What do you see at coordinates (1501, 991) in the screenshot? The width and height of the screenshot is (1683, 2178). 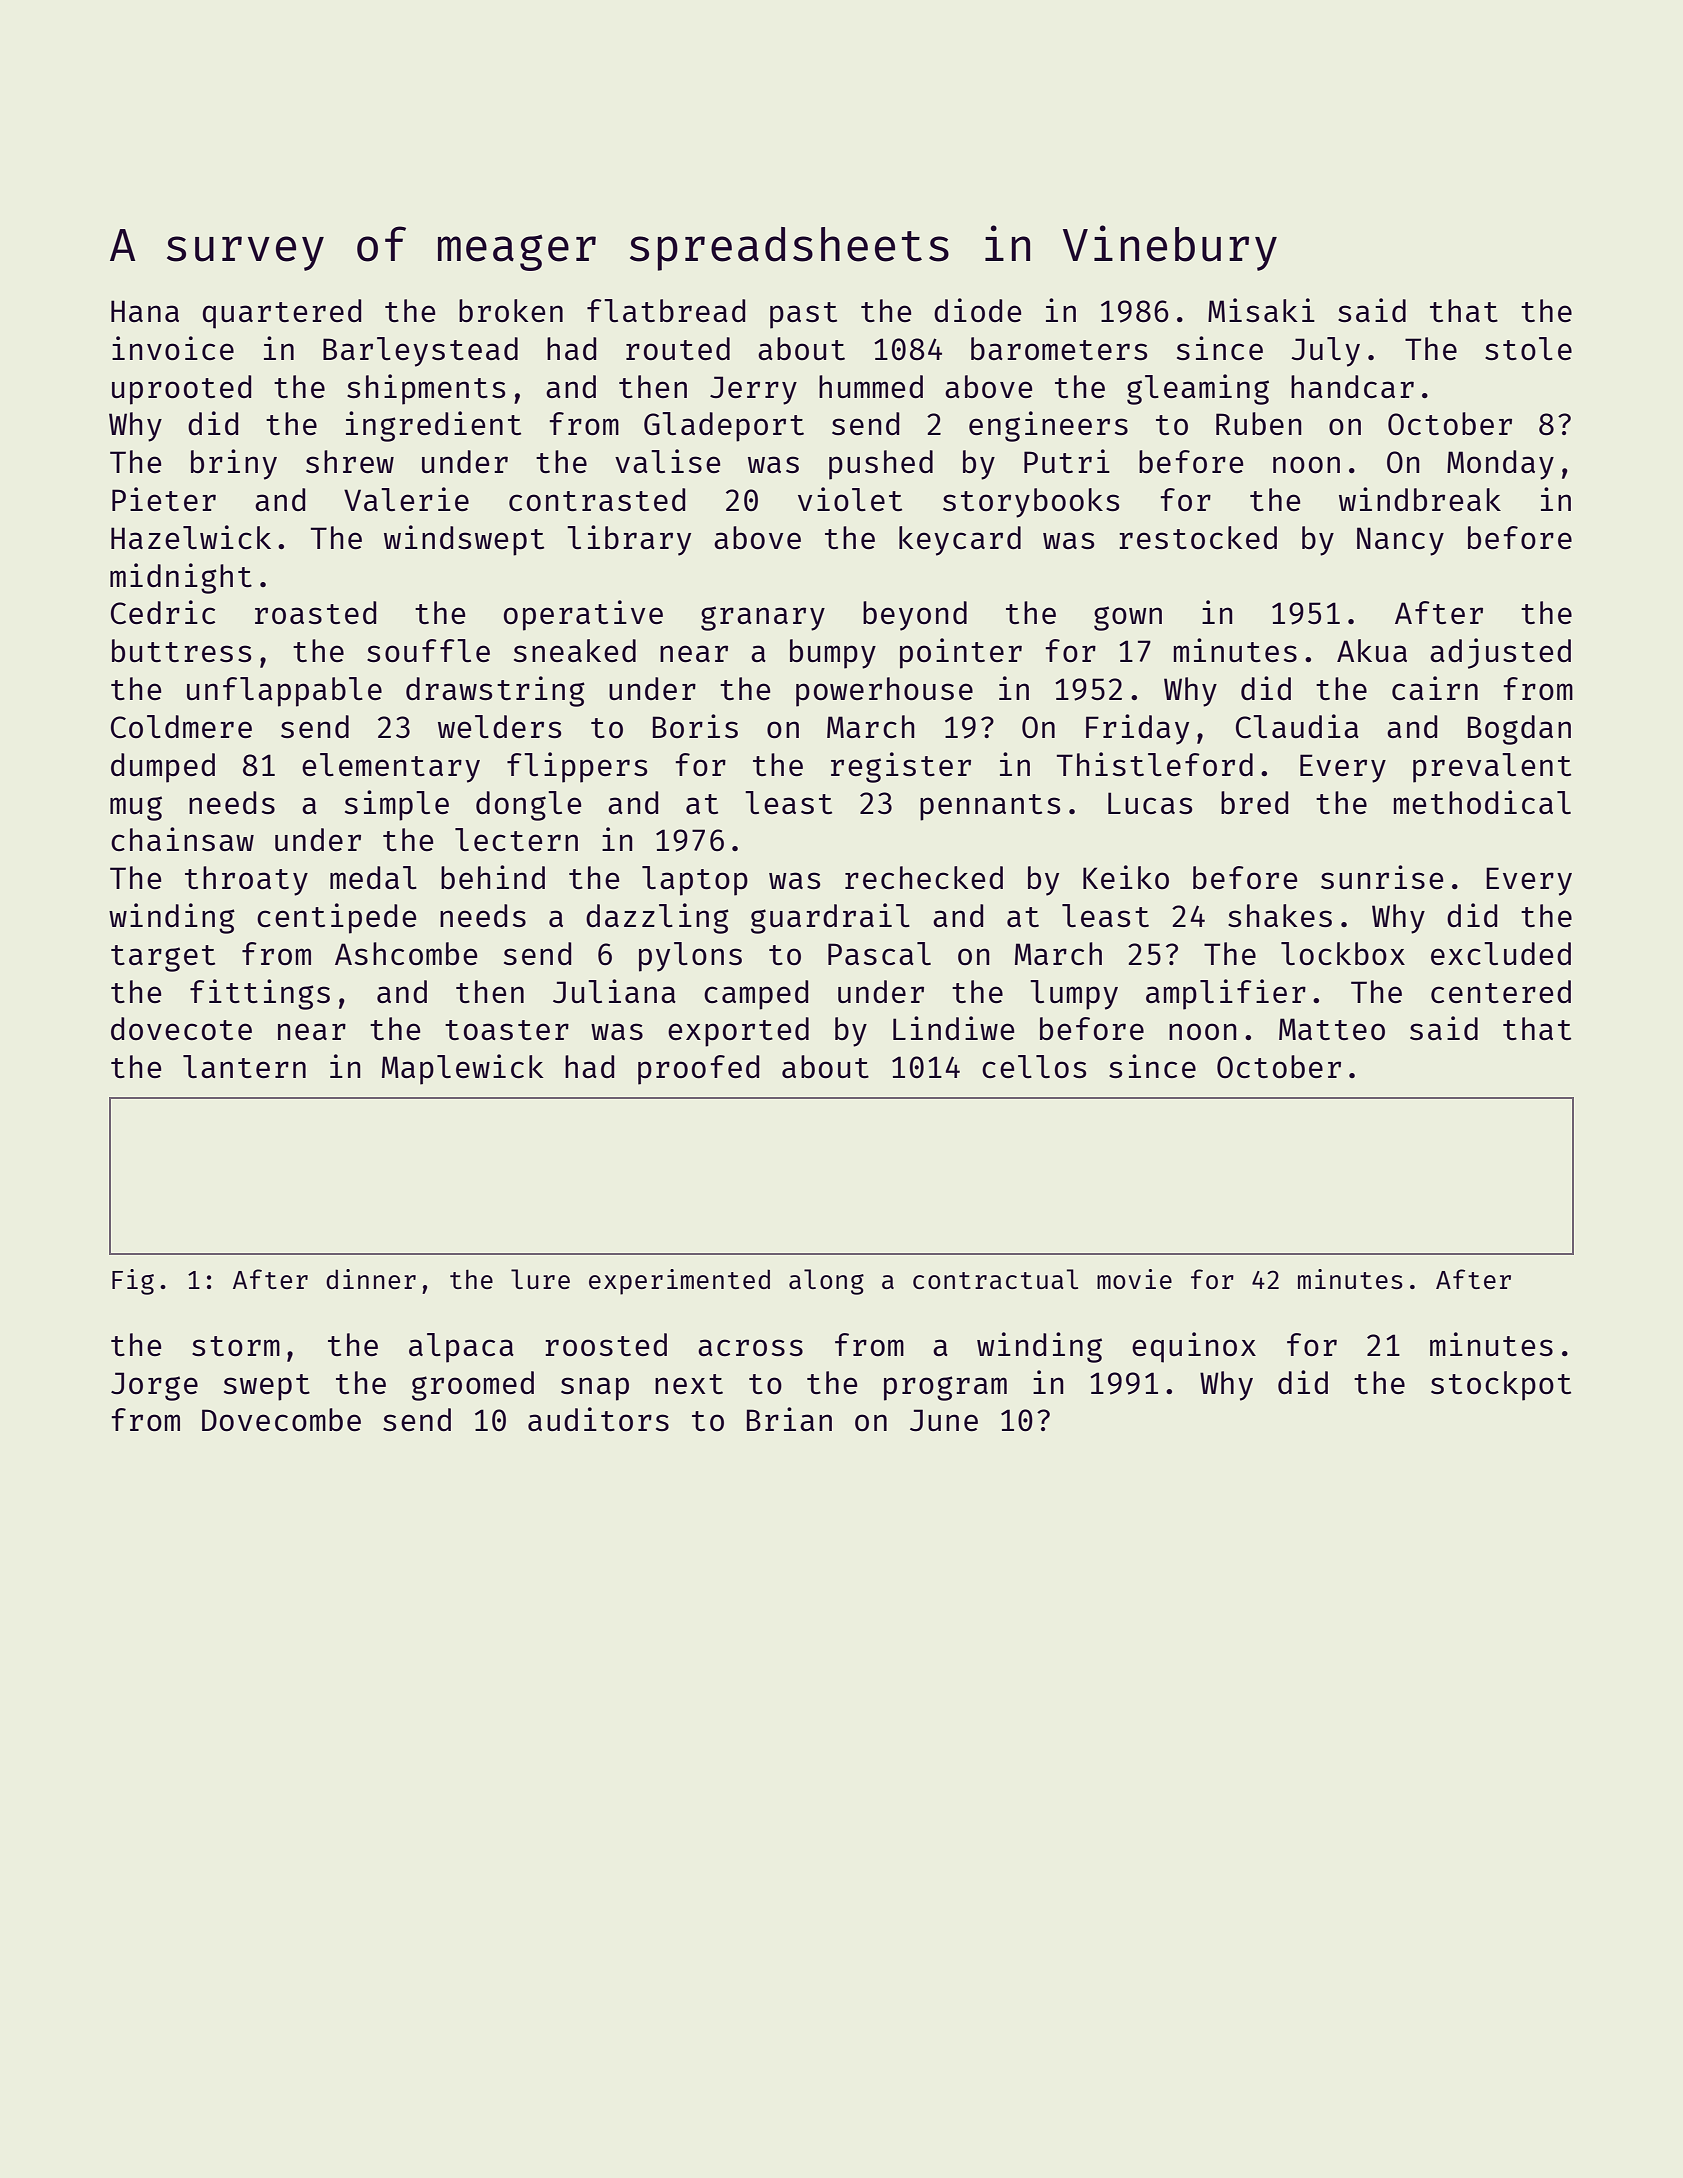 I see `centered` at bounding box center [1501, 991].
